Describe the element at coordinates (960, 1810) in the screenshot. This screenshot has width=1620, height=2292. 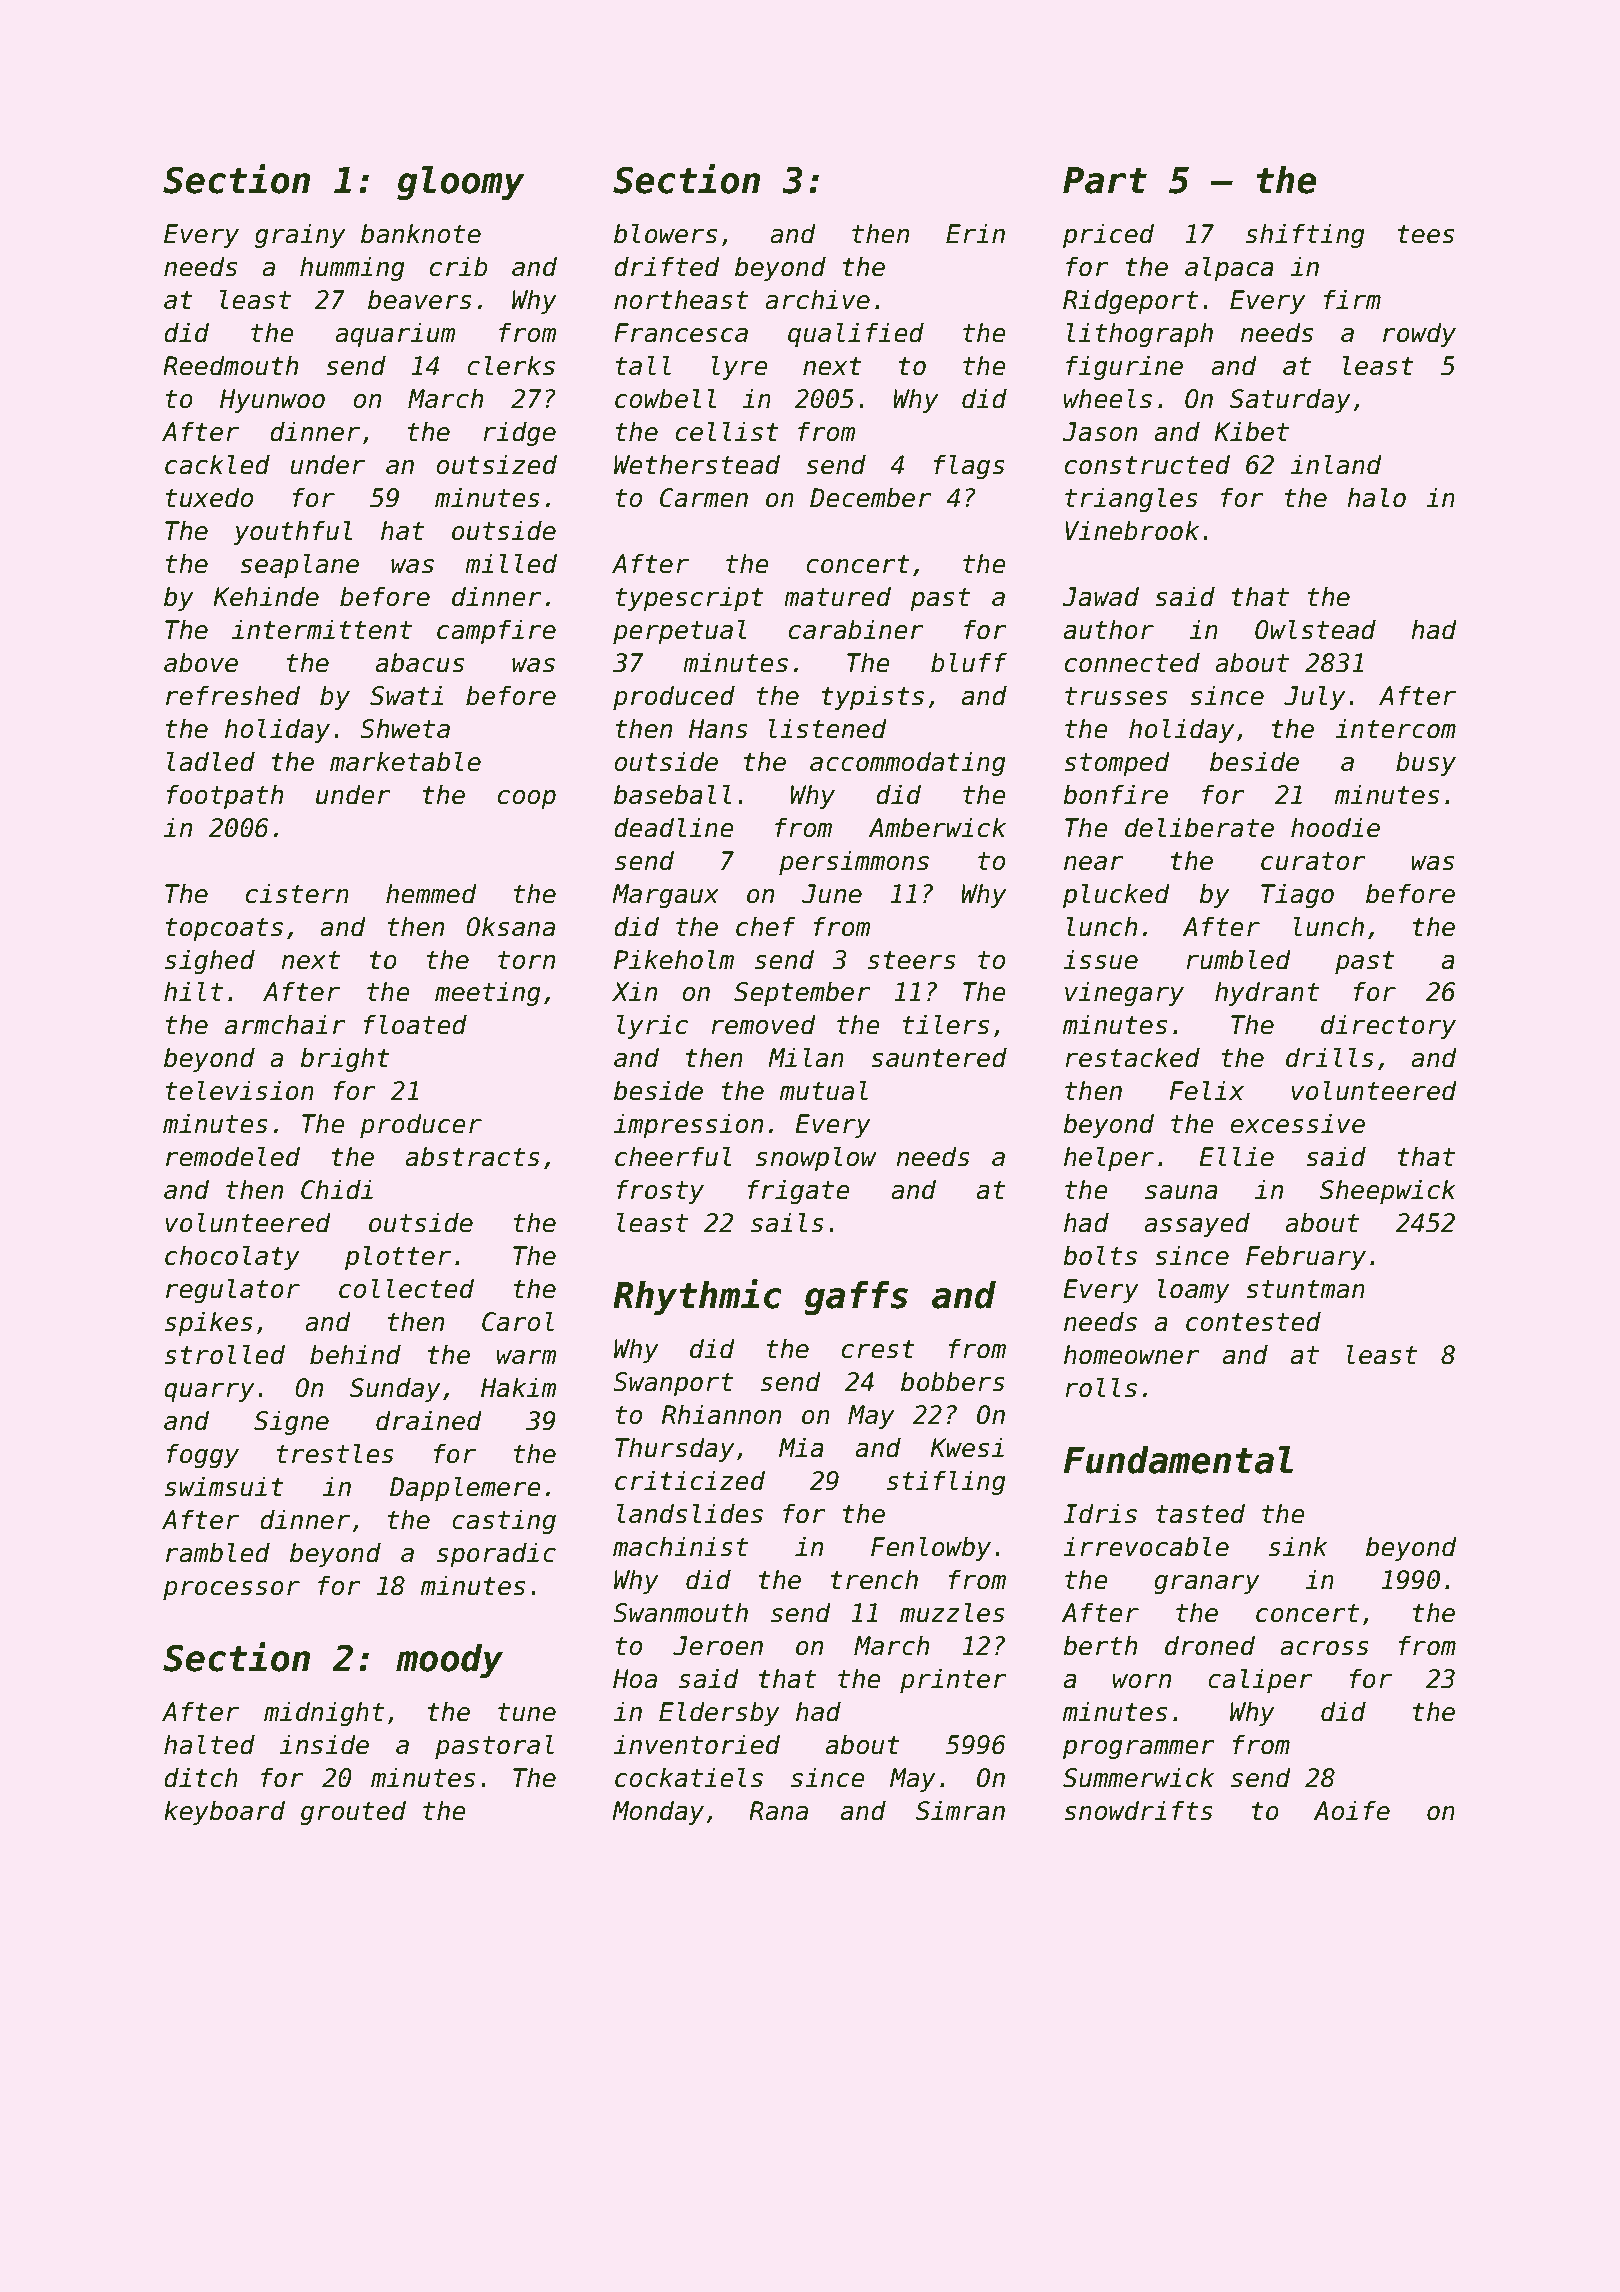
I see `Simran` at that location.
